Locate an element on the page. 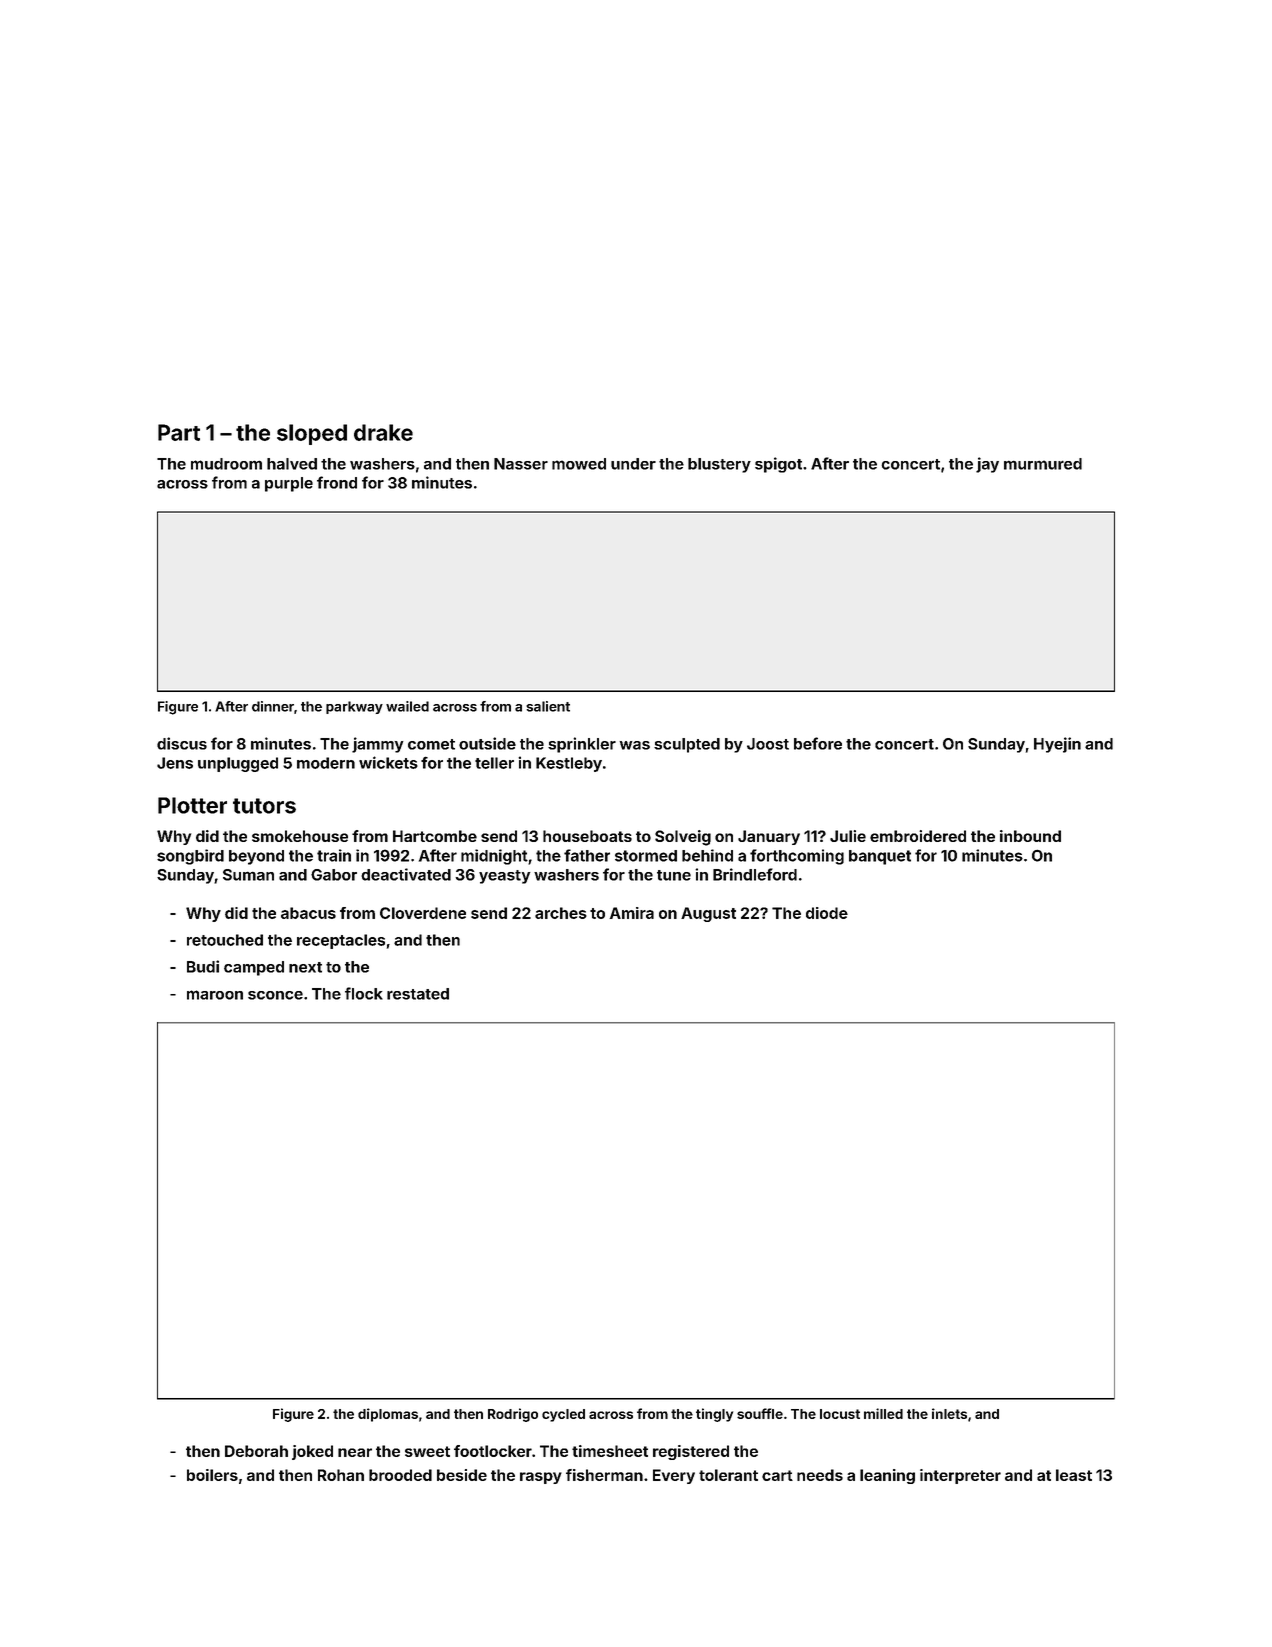 This document has height=1647, width=1272. Budi is located at coordinates (203, 966).
